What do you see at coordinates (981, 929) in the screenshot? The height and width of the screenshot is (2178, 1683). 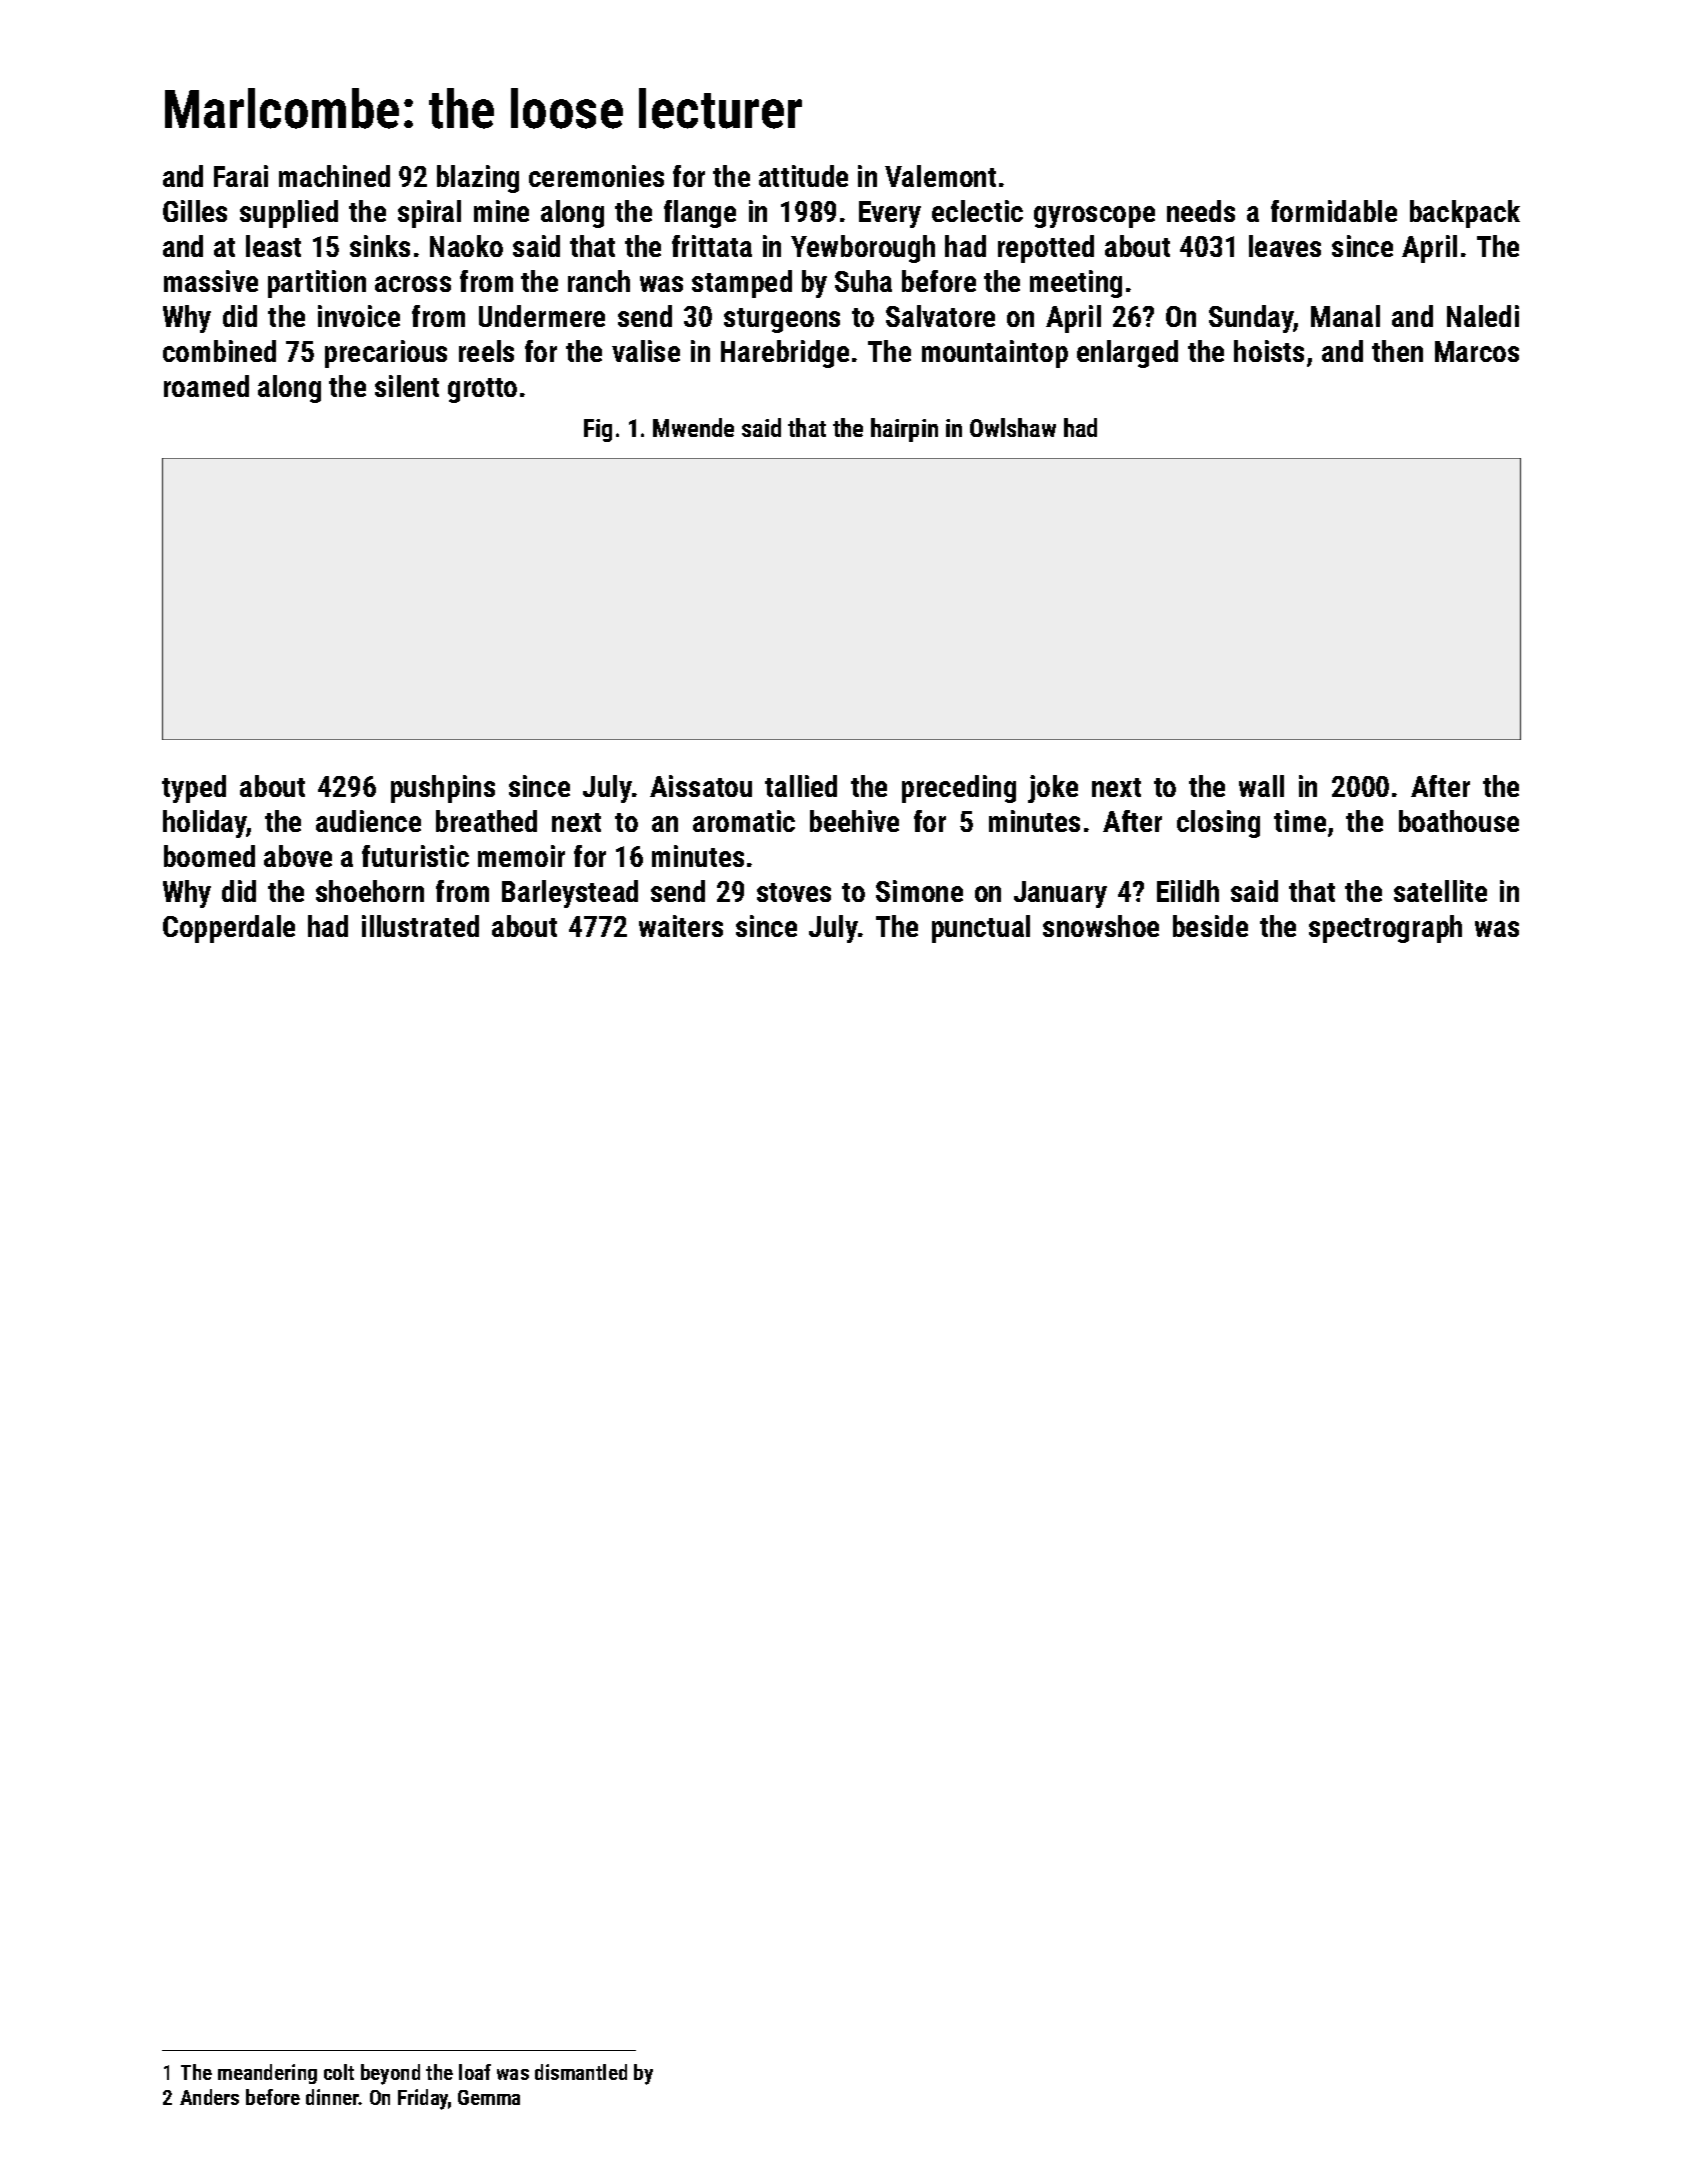 I see `punctual` at bounding box center [981, 929].
